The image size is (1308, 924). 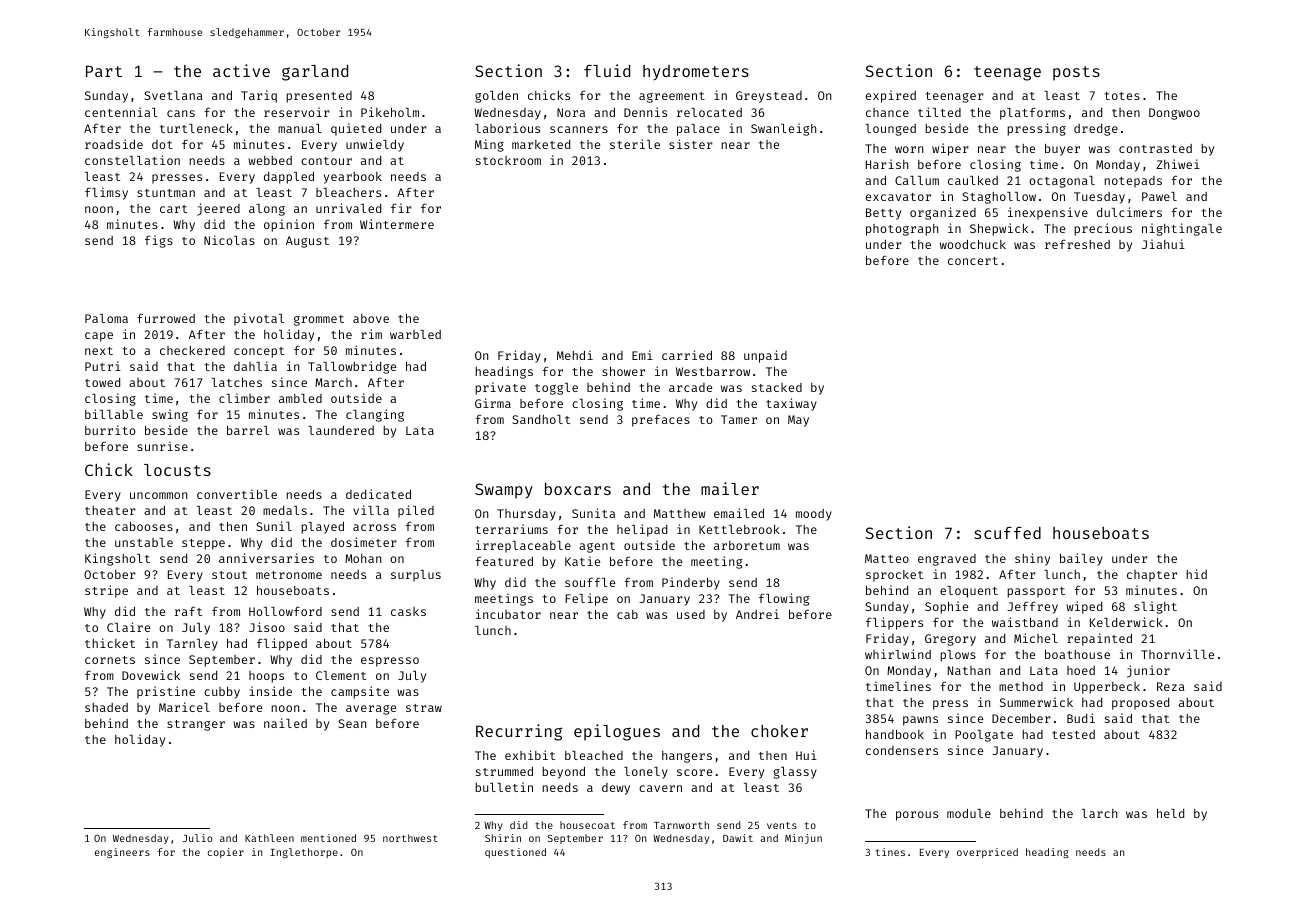 I want to click on posts, so click(x=1076, y=73).
